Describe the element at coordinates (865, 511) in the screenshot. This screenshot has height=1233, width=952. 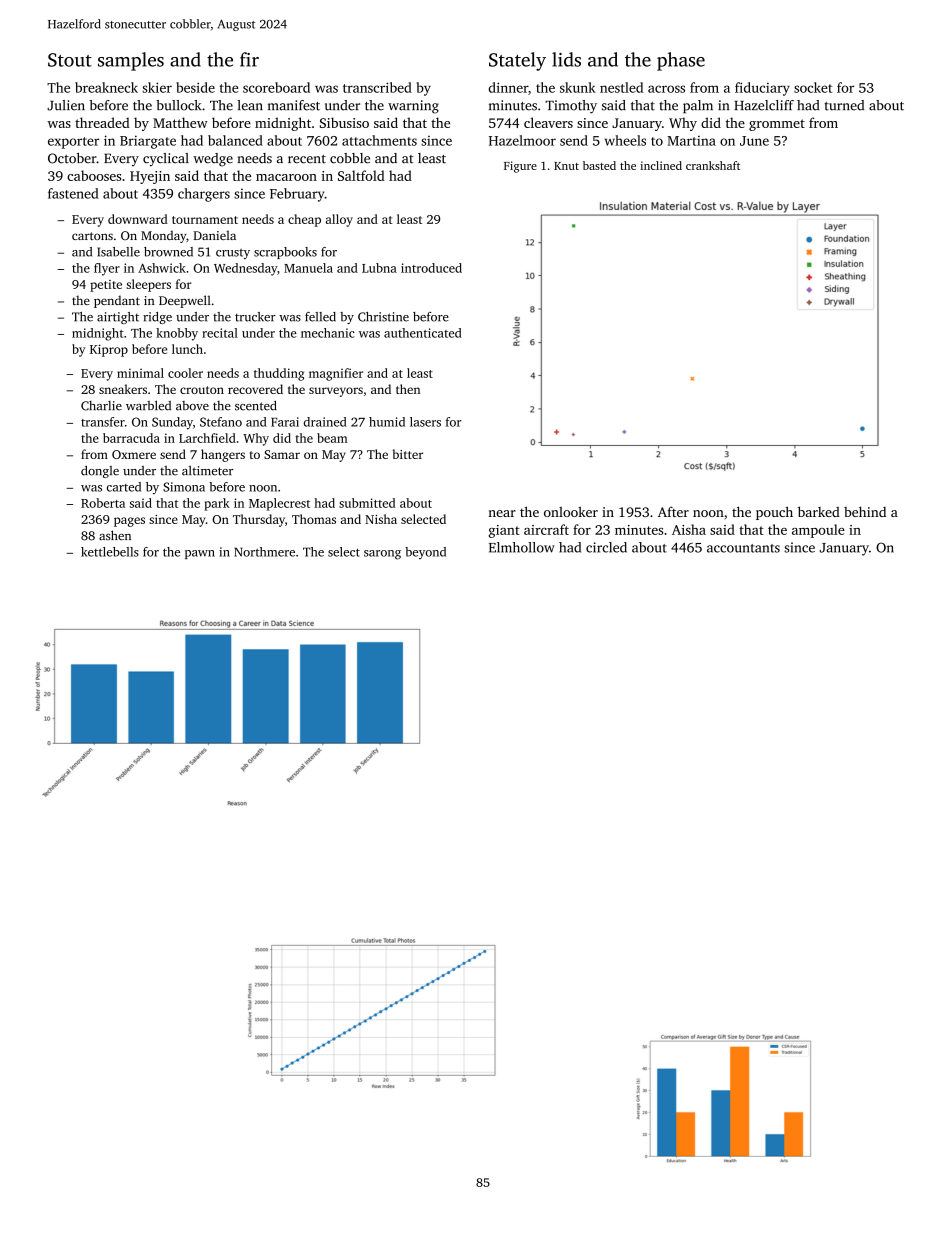
I see `behind` at that location.
